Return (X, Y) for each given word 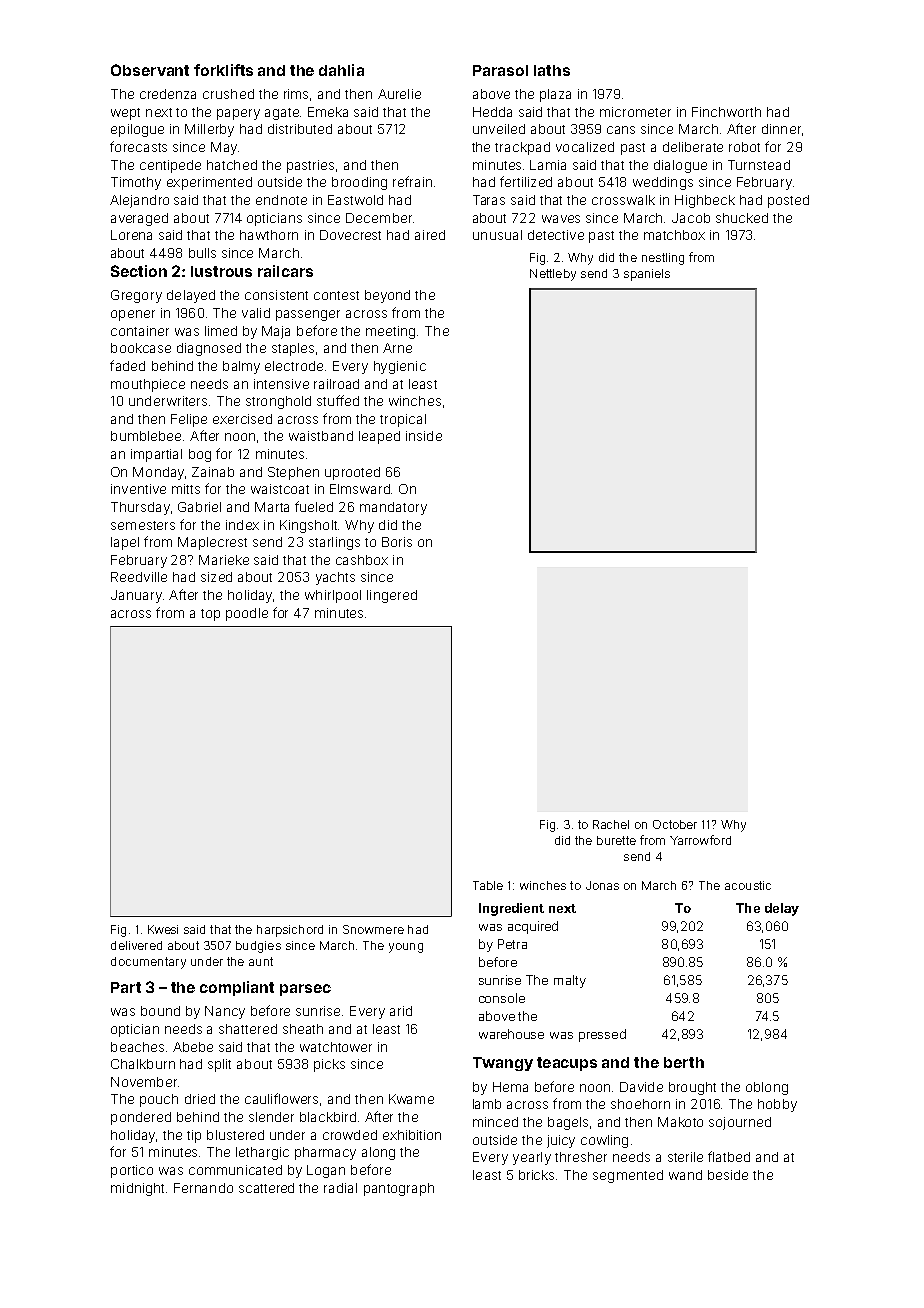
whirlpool (333, 596)
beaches (137, 1047)
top (210, 615)
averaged (139, 219)
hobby (777, 1105)
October (675, 824)
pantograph (399, 1189)
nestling (663, 259)
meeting (390, 332)
